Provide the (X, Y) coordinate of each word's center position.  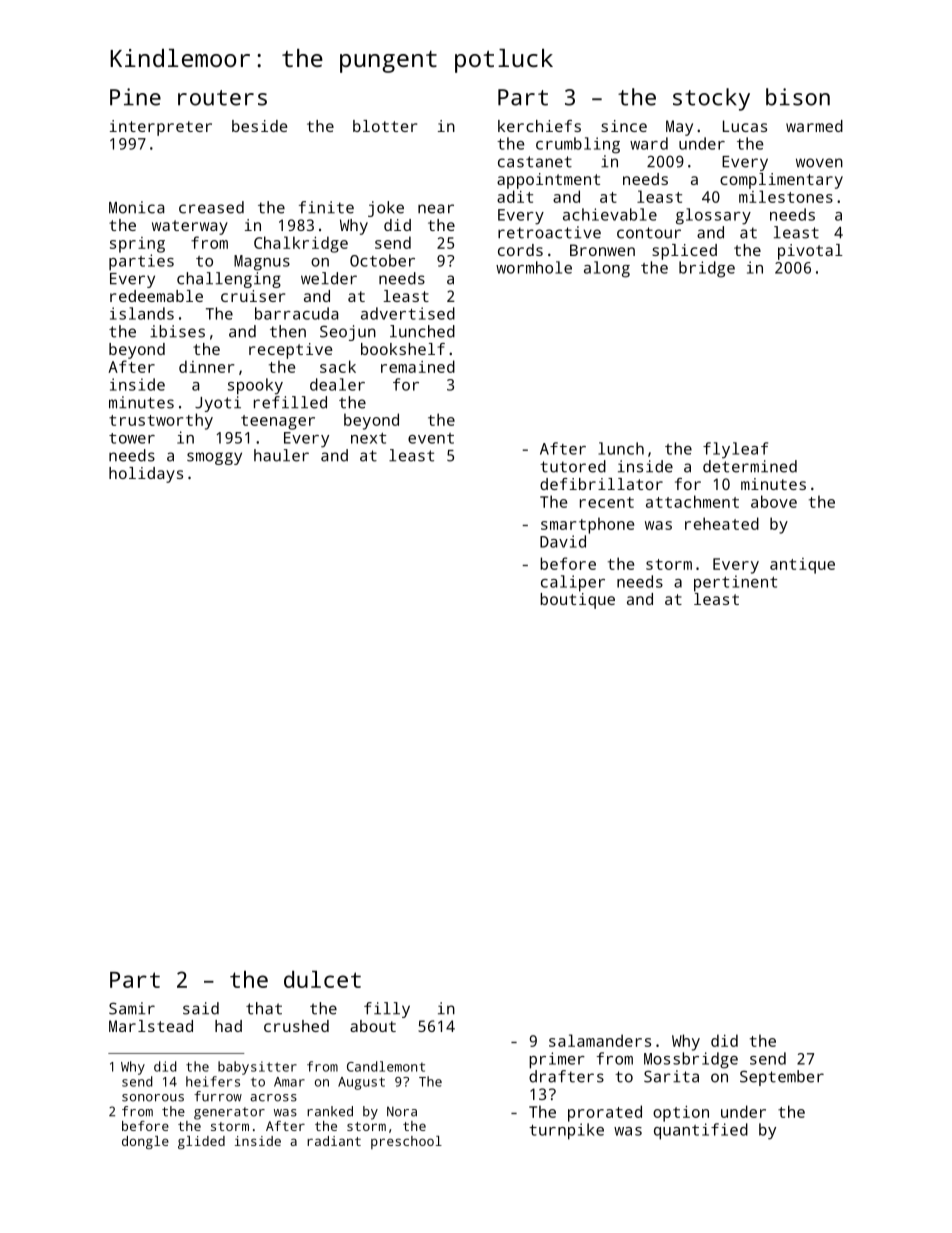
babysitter (257, 1068)
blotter (385, 126)
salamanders (600, 1040)
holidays (146, 475)
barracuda (296, 313)
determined (750, 466)
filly (387, 1010)
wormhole (534, 267)
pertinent (735, 583)
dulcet (322, 979)
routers (222, 98)
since (624, 126)
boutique (577, 601)
